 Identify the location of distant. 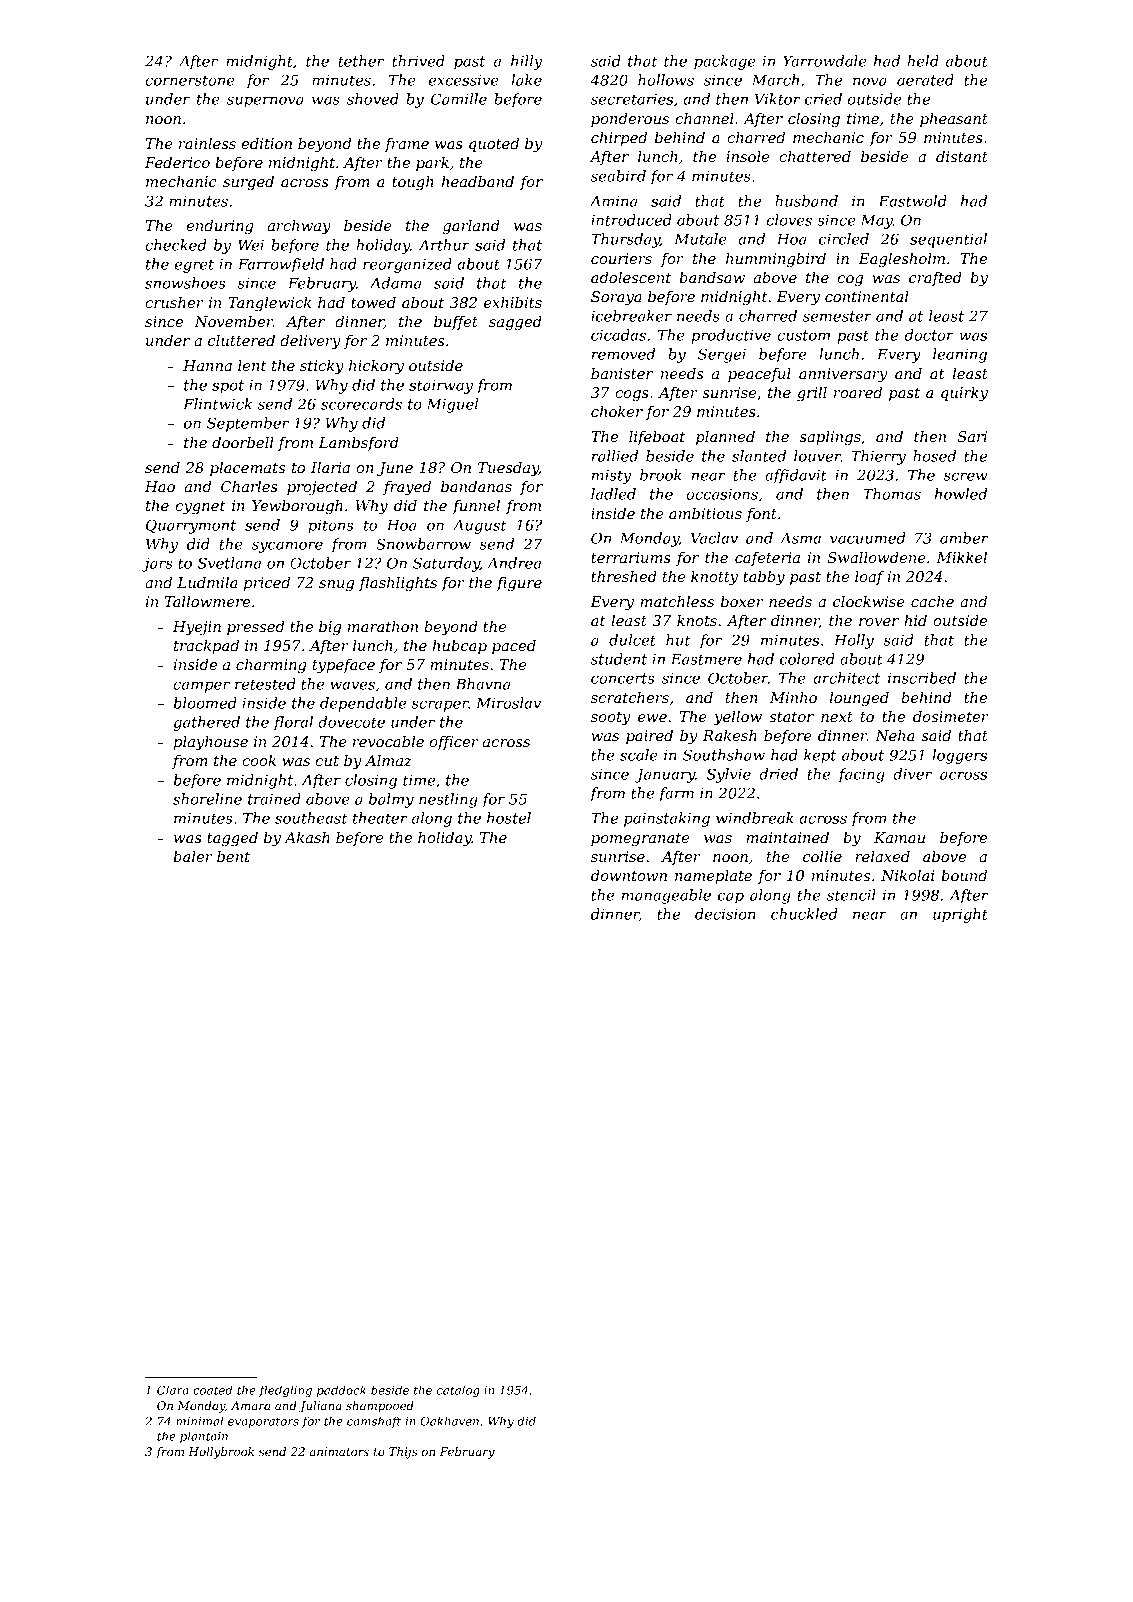
(962, 156).
